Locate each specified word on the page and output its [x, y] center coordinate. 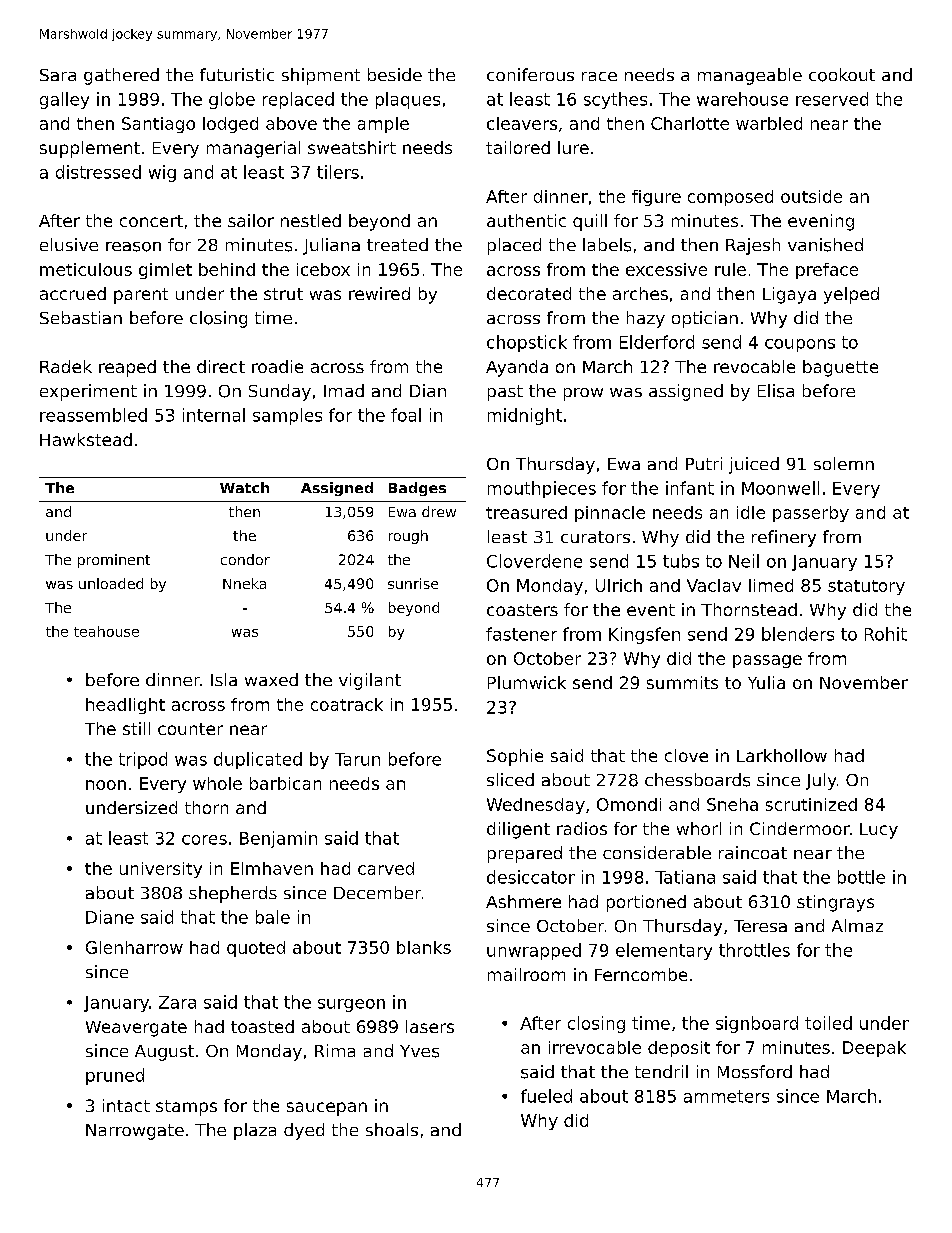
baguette [840, 368]
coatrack [347, 704]
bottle [861, 877]
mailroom [526, 974]
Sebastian [81, 317]
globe [232, 100]
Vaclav [714, 585]
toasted [262, 1026]
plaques [408, 100]
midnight [525, 416]
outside [811, 196]
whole [217, 783]
